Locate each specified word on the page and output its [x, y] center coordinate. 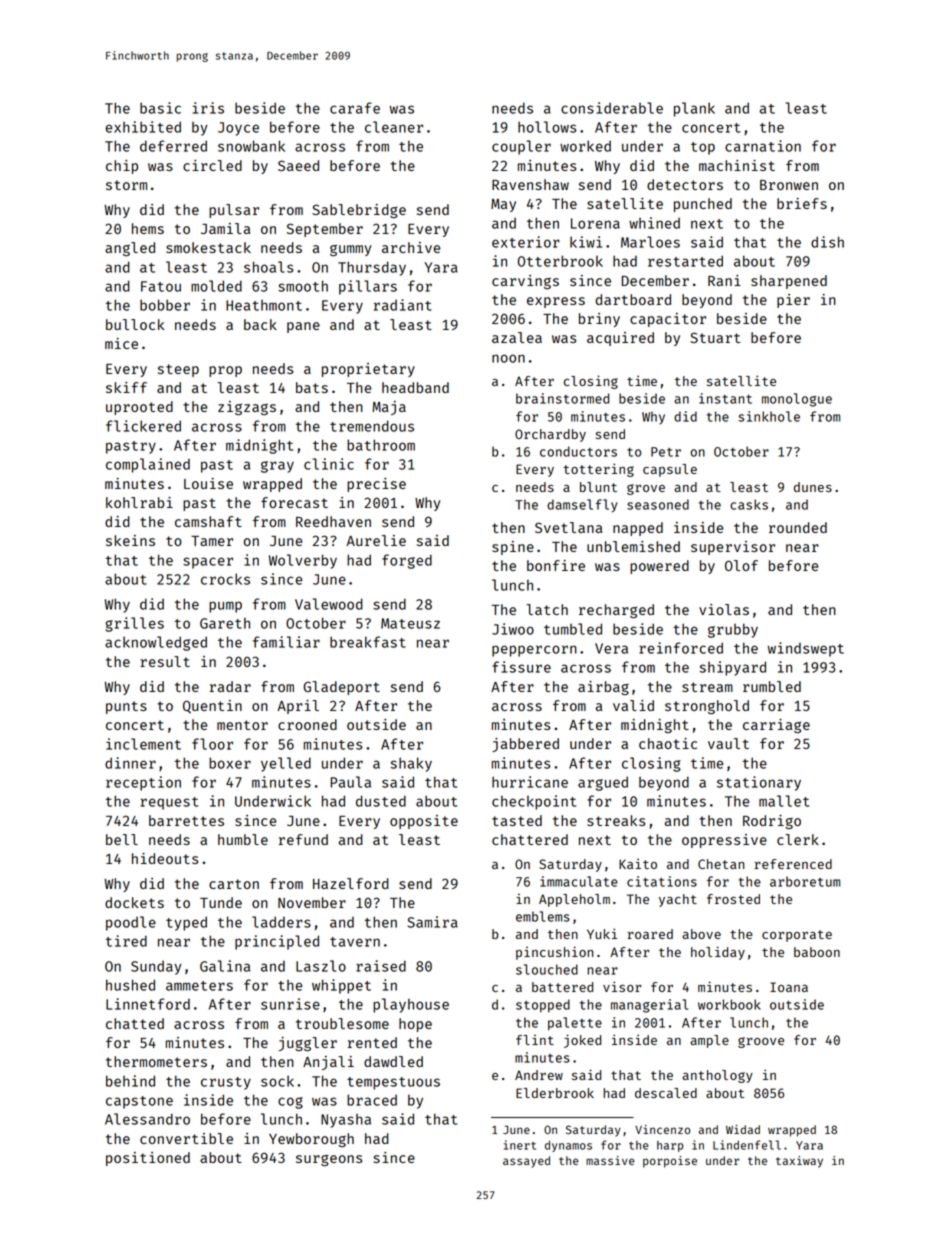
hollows [547, 127]
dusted [381, 801]
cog [290, 1103]
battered [562, 987]
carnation [763, 146]
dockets [134, 902]
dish [827, 242]
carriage [776, 726]
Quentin [212, 706]
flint [535, 1040]
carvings [525, 282]
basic [160, 108]
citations [662, 881]
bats [312, 387]
